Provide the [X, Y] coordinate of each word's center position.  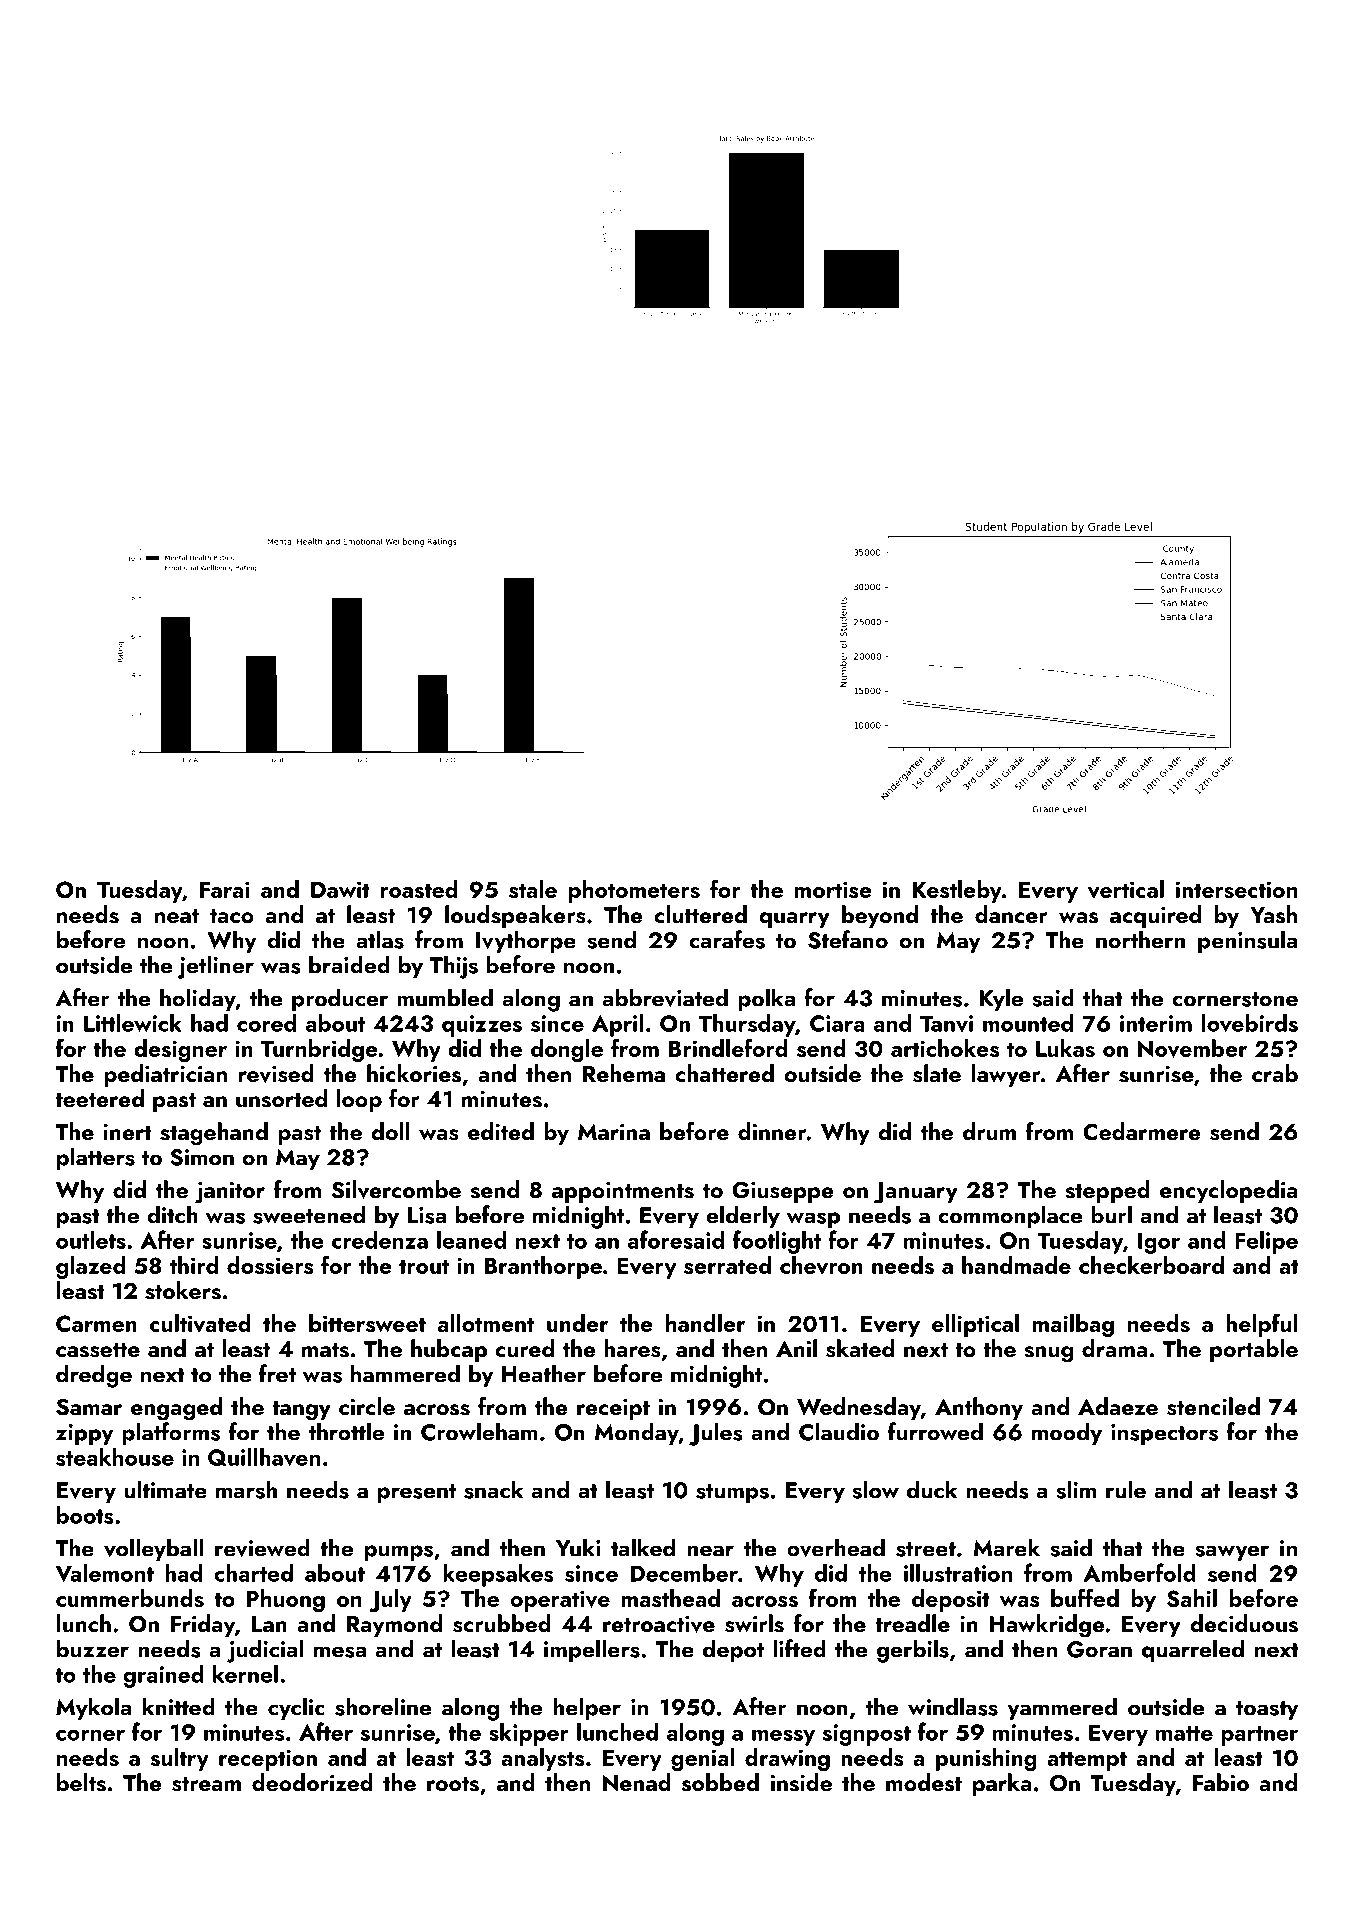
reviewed [262, 1547]
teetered [100, 1098]
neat [177, 916]
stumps [732, 1494]
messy [783, 1738]
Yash [1273, 914]
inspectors [1164, 1434]
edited [501, 1131]
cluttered [700, 914]
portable [1254, 1350]
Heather [544, 1373]
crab [1275, 1073]
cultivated [200, 1323]
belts [81, 1782]
